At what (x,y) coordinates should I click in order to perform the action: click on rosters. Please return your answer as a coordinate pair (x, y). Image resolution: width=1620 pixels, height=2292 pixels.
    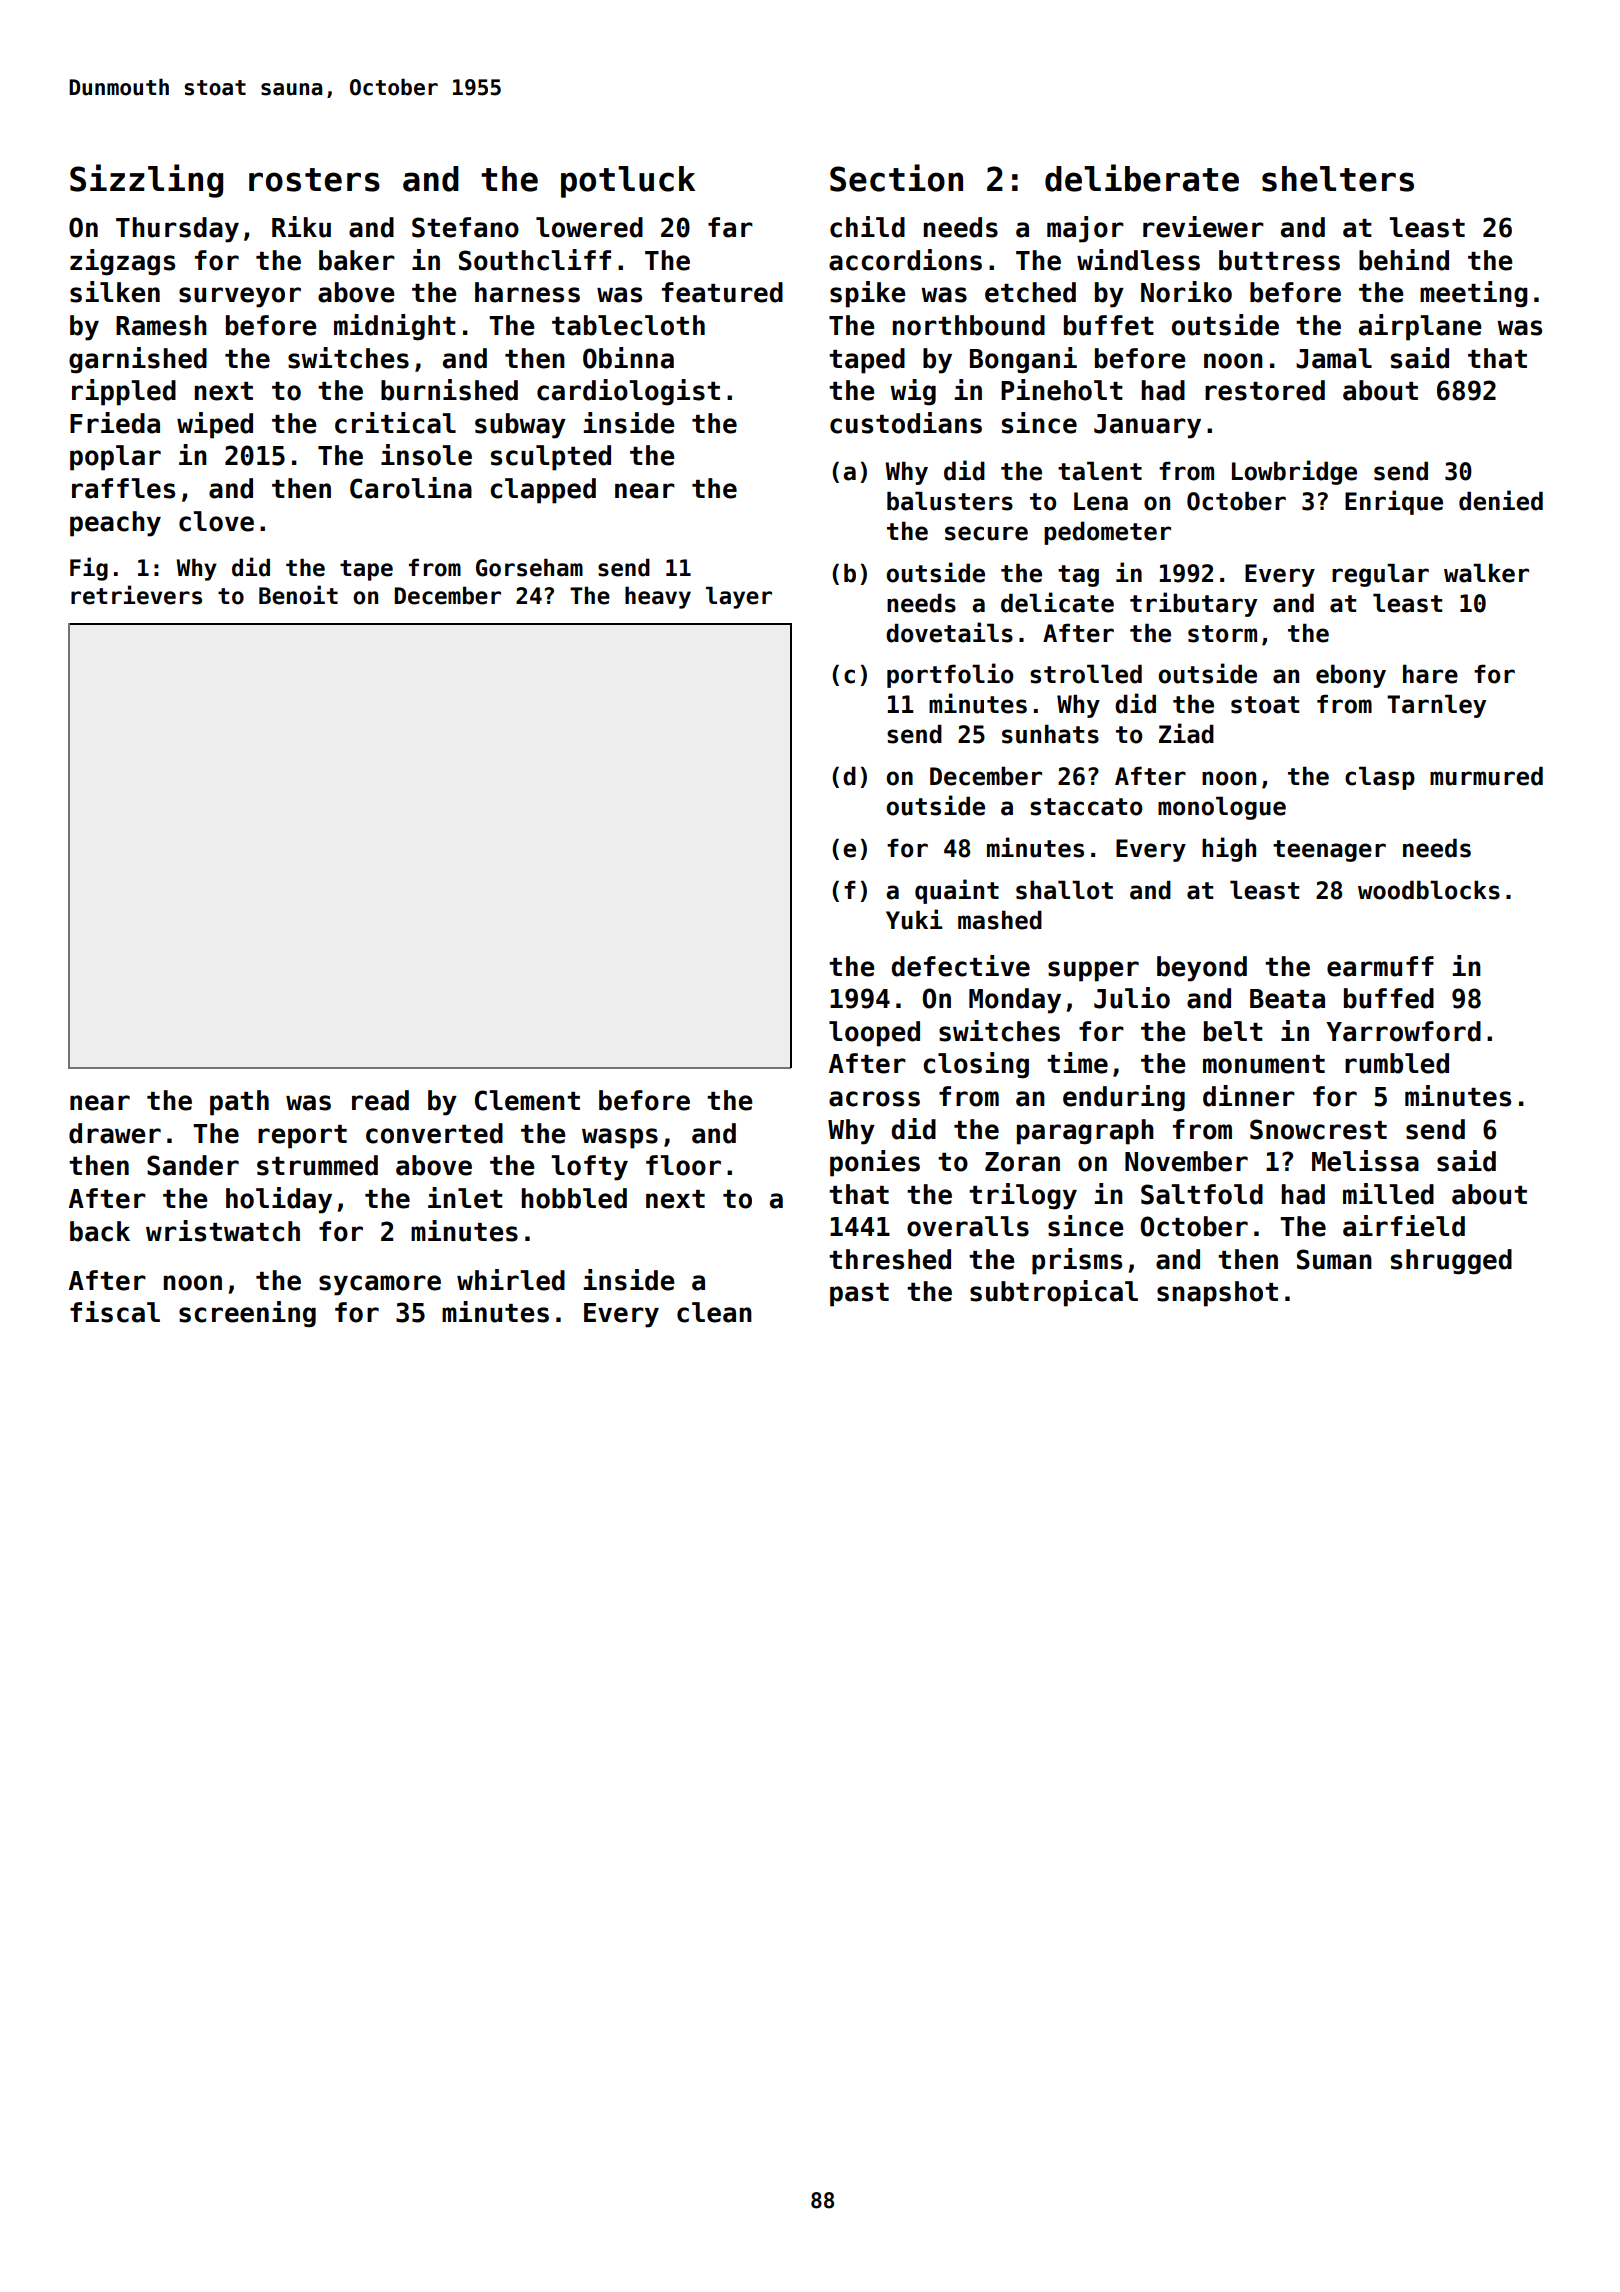
    Looking at the image, I should click on (314, 180).
